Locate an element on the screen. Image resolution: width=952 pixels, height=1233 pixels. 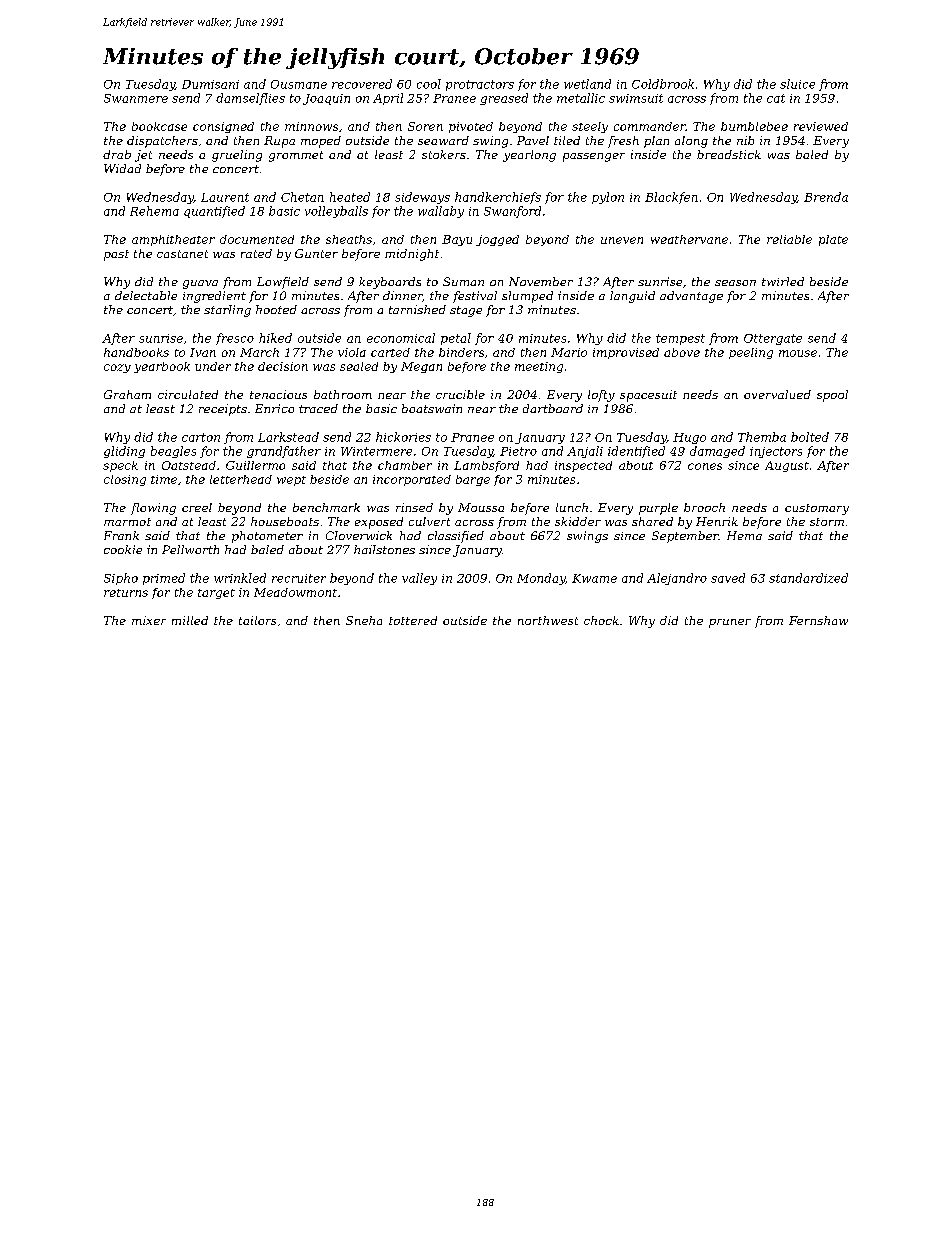
Suman is located at coordinates (463, 281).
